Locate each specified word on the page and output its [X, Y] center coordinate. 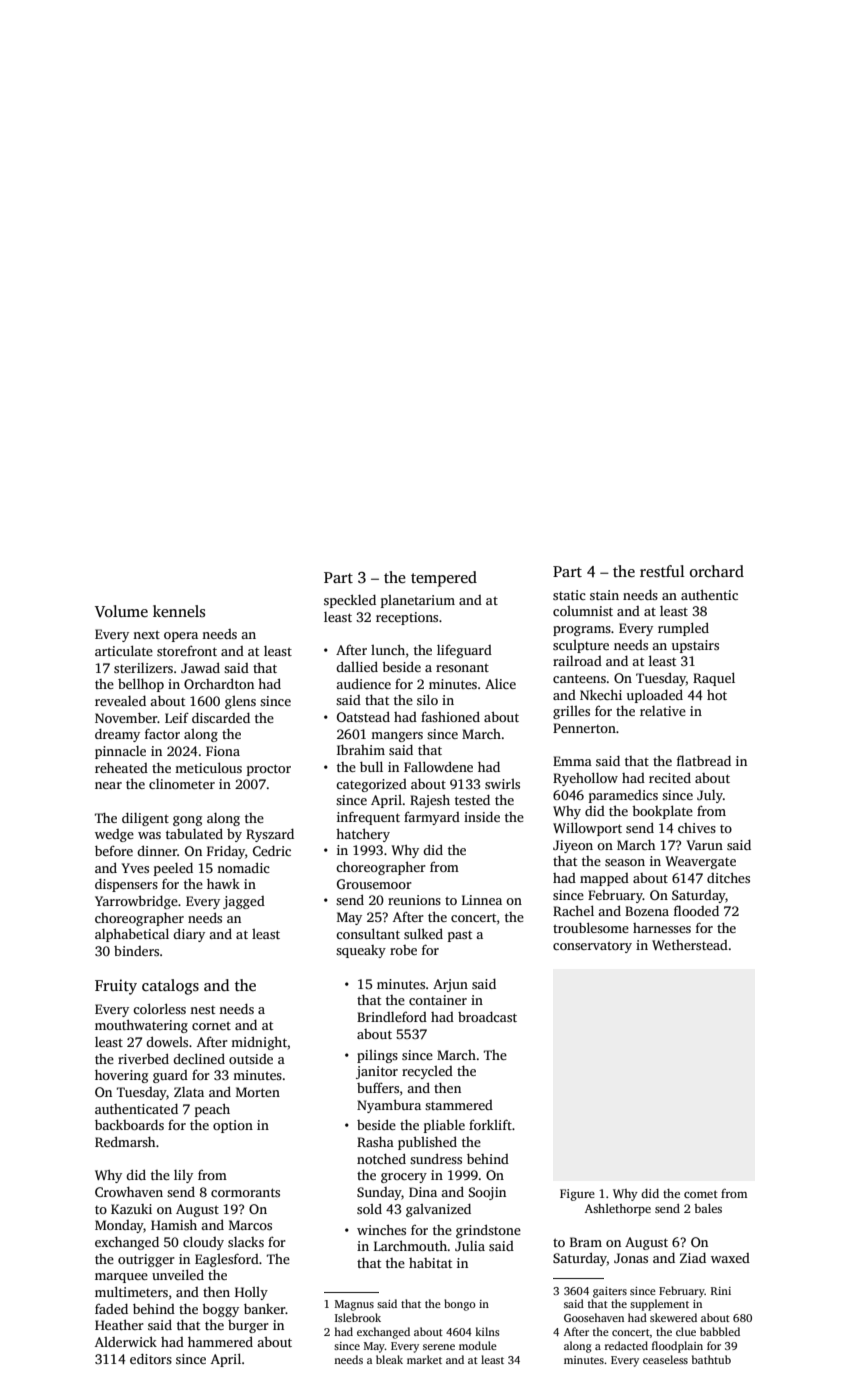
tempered [444, 579]
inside [482, 817]
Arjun [450, 985]
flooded [696, 910]
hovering [121, 1076]
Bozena [647, 911]
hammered [220, 1341]
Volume [121, 611]
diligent [145, 819]
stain [604, 595]
